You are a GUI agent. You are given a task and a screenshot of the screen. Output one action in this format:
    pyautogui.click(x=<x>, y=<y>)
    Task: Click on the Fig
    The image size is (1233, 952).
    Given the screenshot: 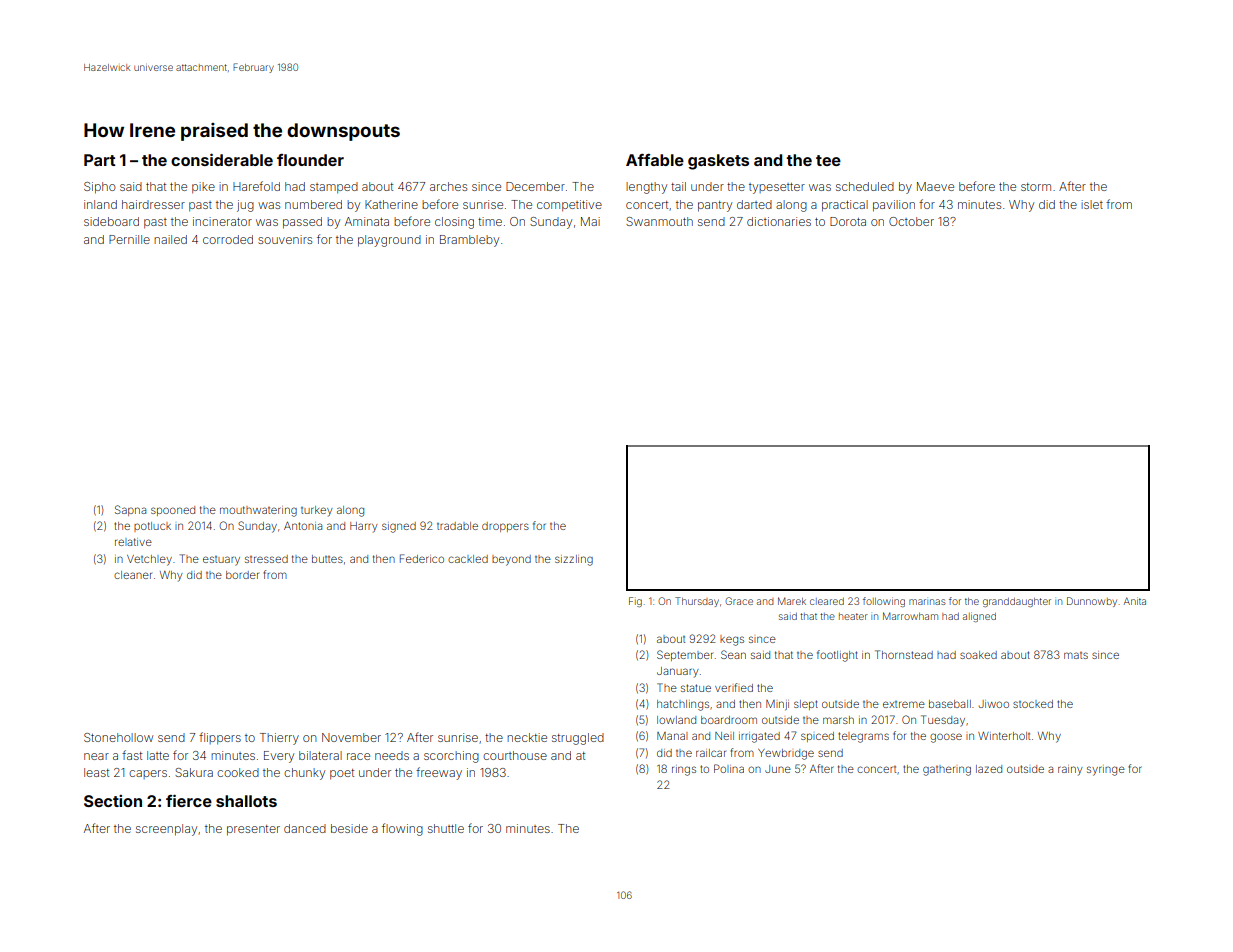 What is the action you would take?
    pyautogui.click(x=635, y=602)
